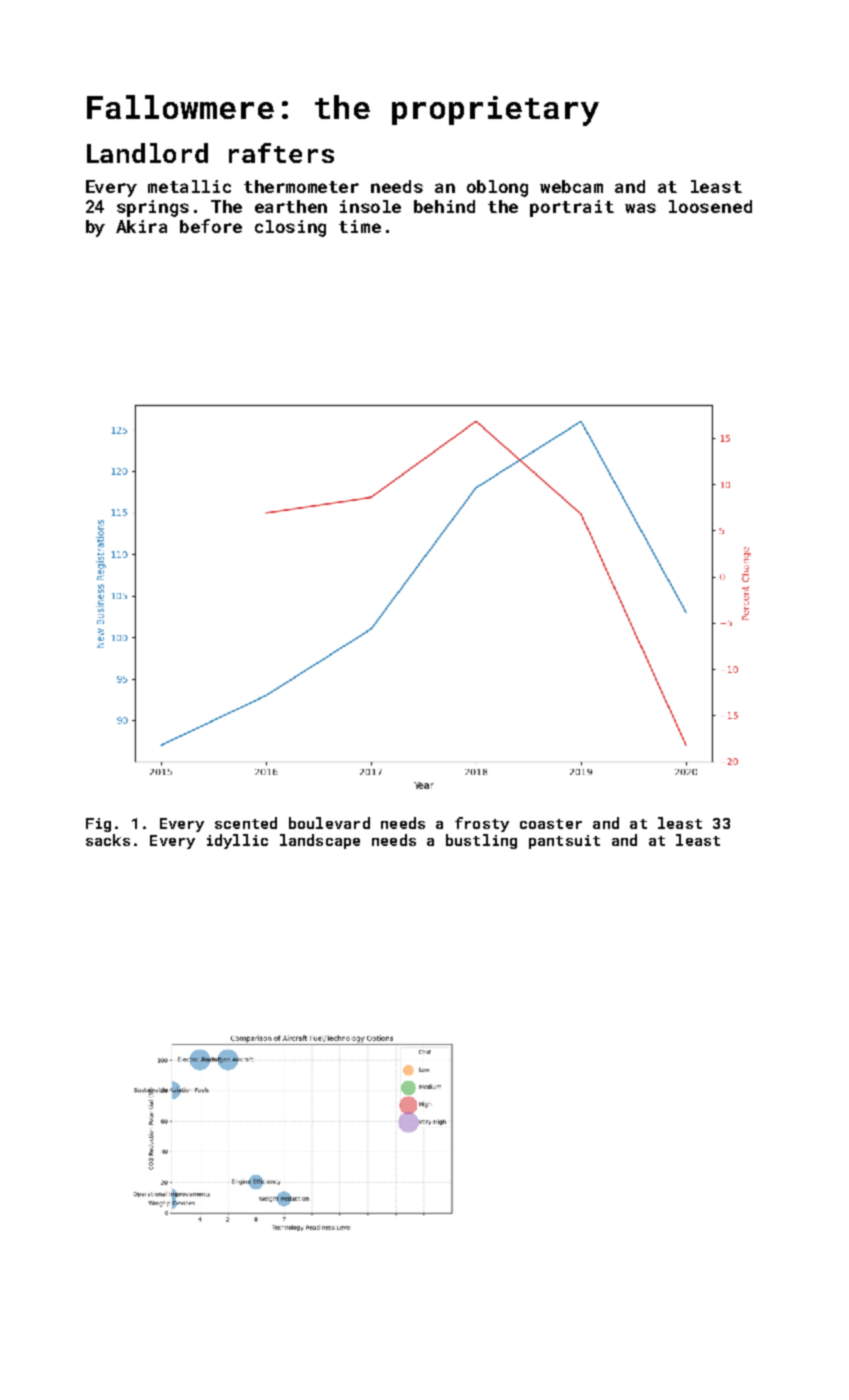  I want to click on boulevard, so click(329, 823).
